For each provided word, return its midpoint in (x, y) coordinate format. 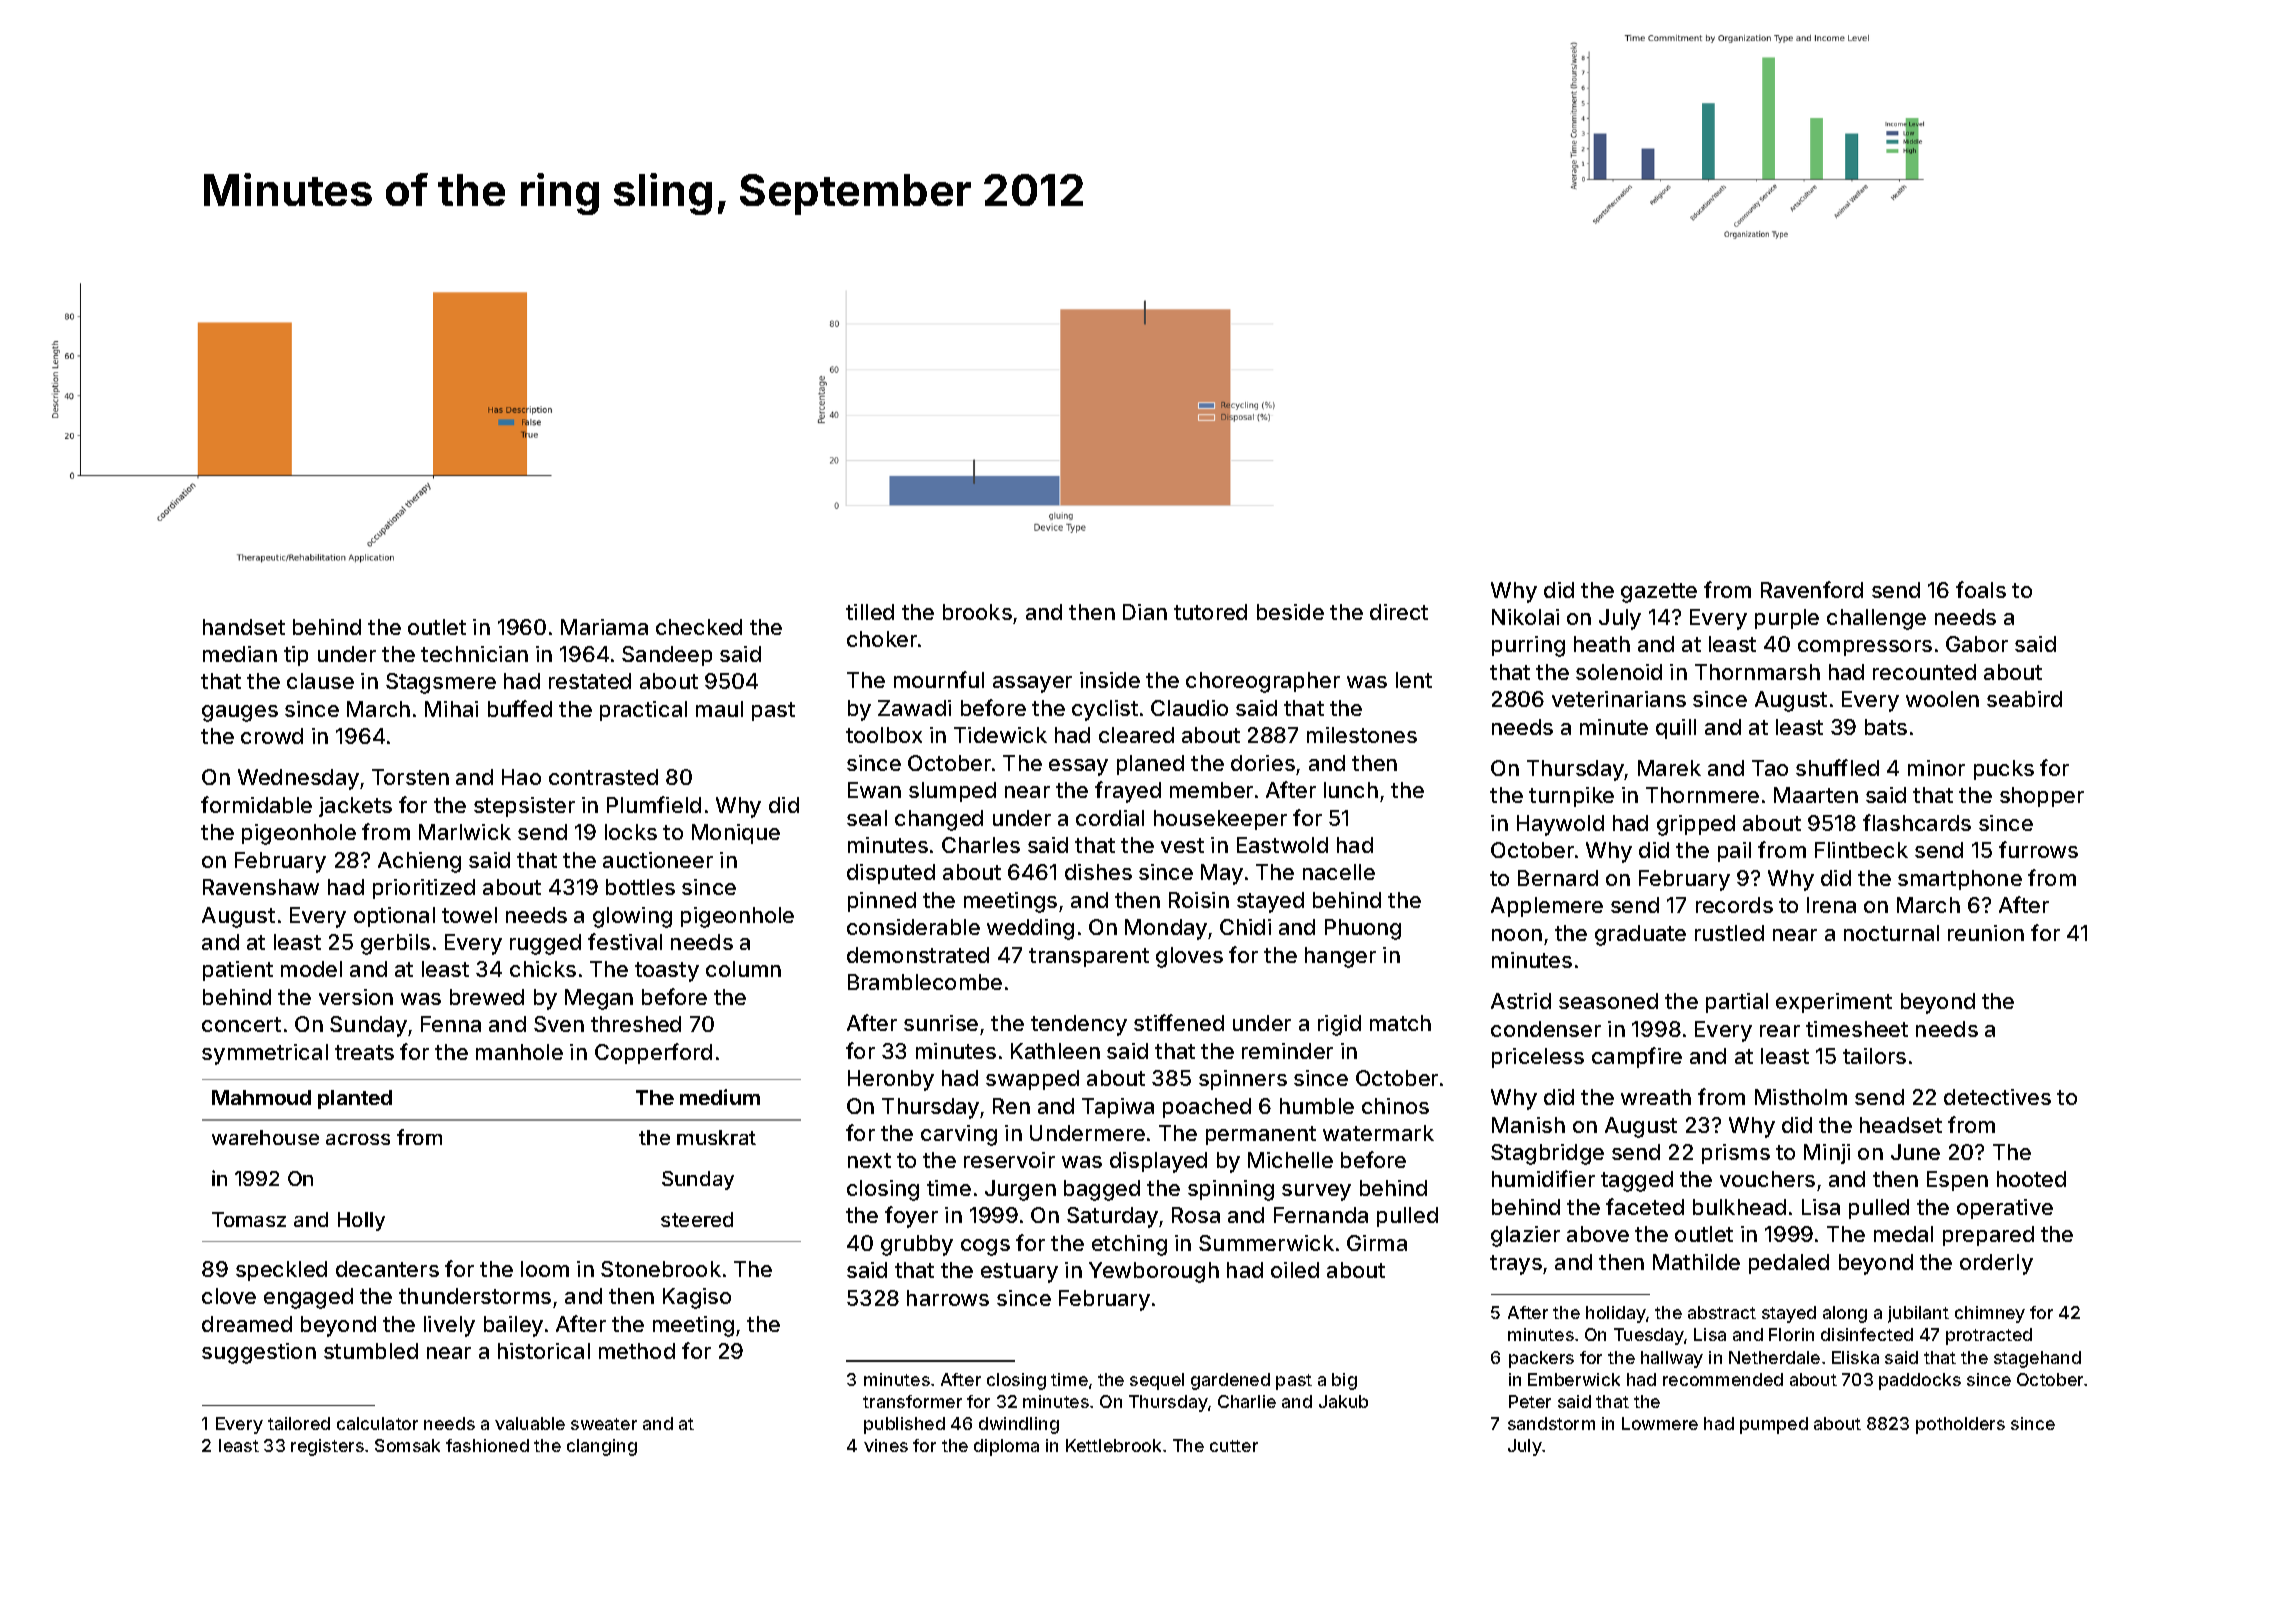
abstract (1722, 1312)
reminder (1287, 1051)
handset (244, 627)
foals (1981, 589)
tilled (870, 612)
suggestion (259, 1353)
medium (720, 1097)
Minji (1827, 1154)
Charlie (1247, 1401)
